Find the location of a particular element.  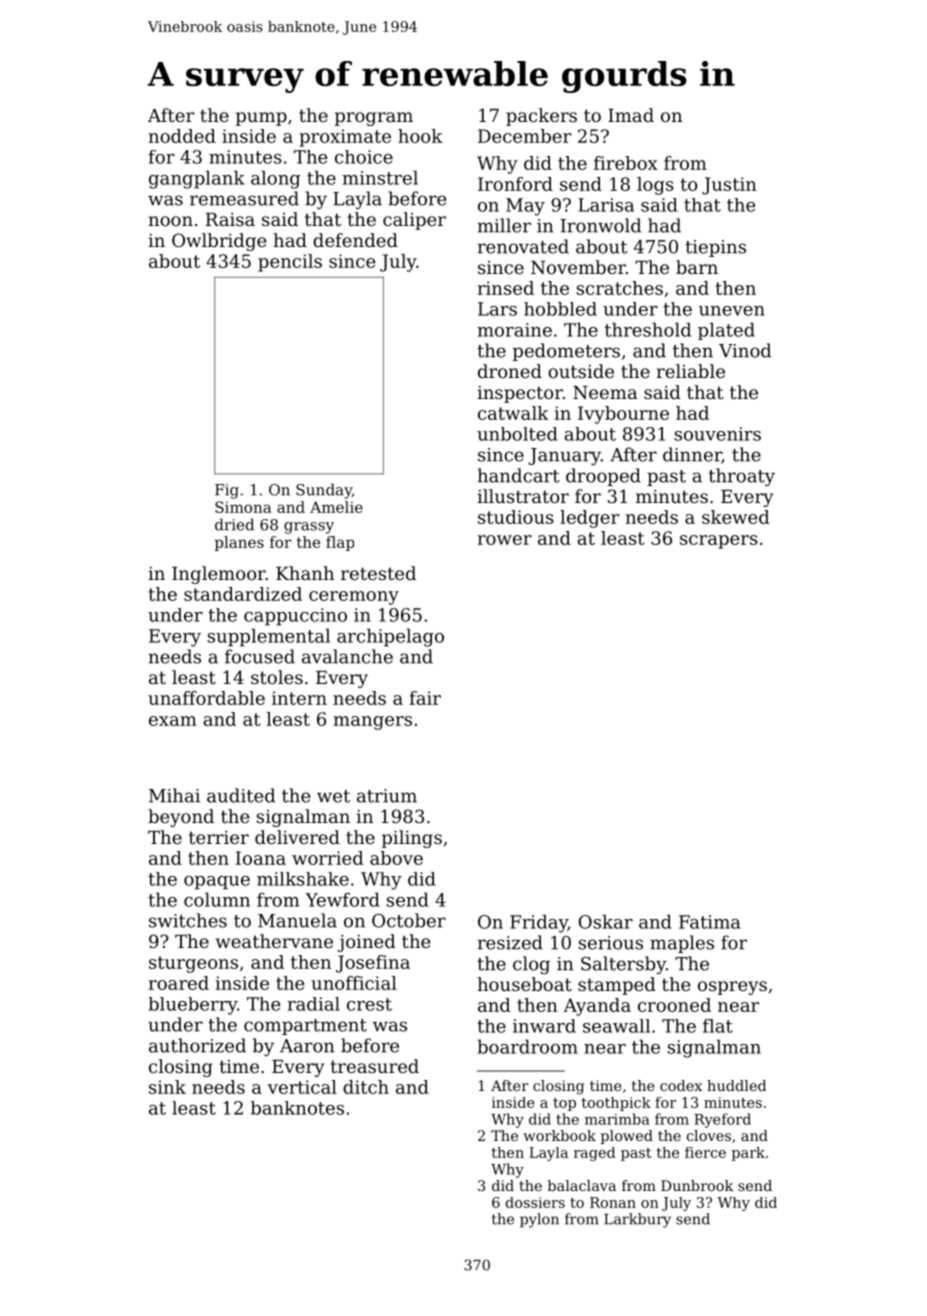

atrium is located at coordinates (387, 796).
